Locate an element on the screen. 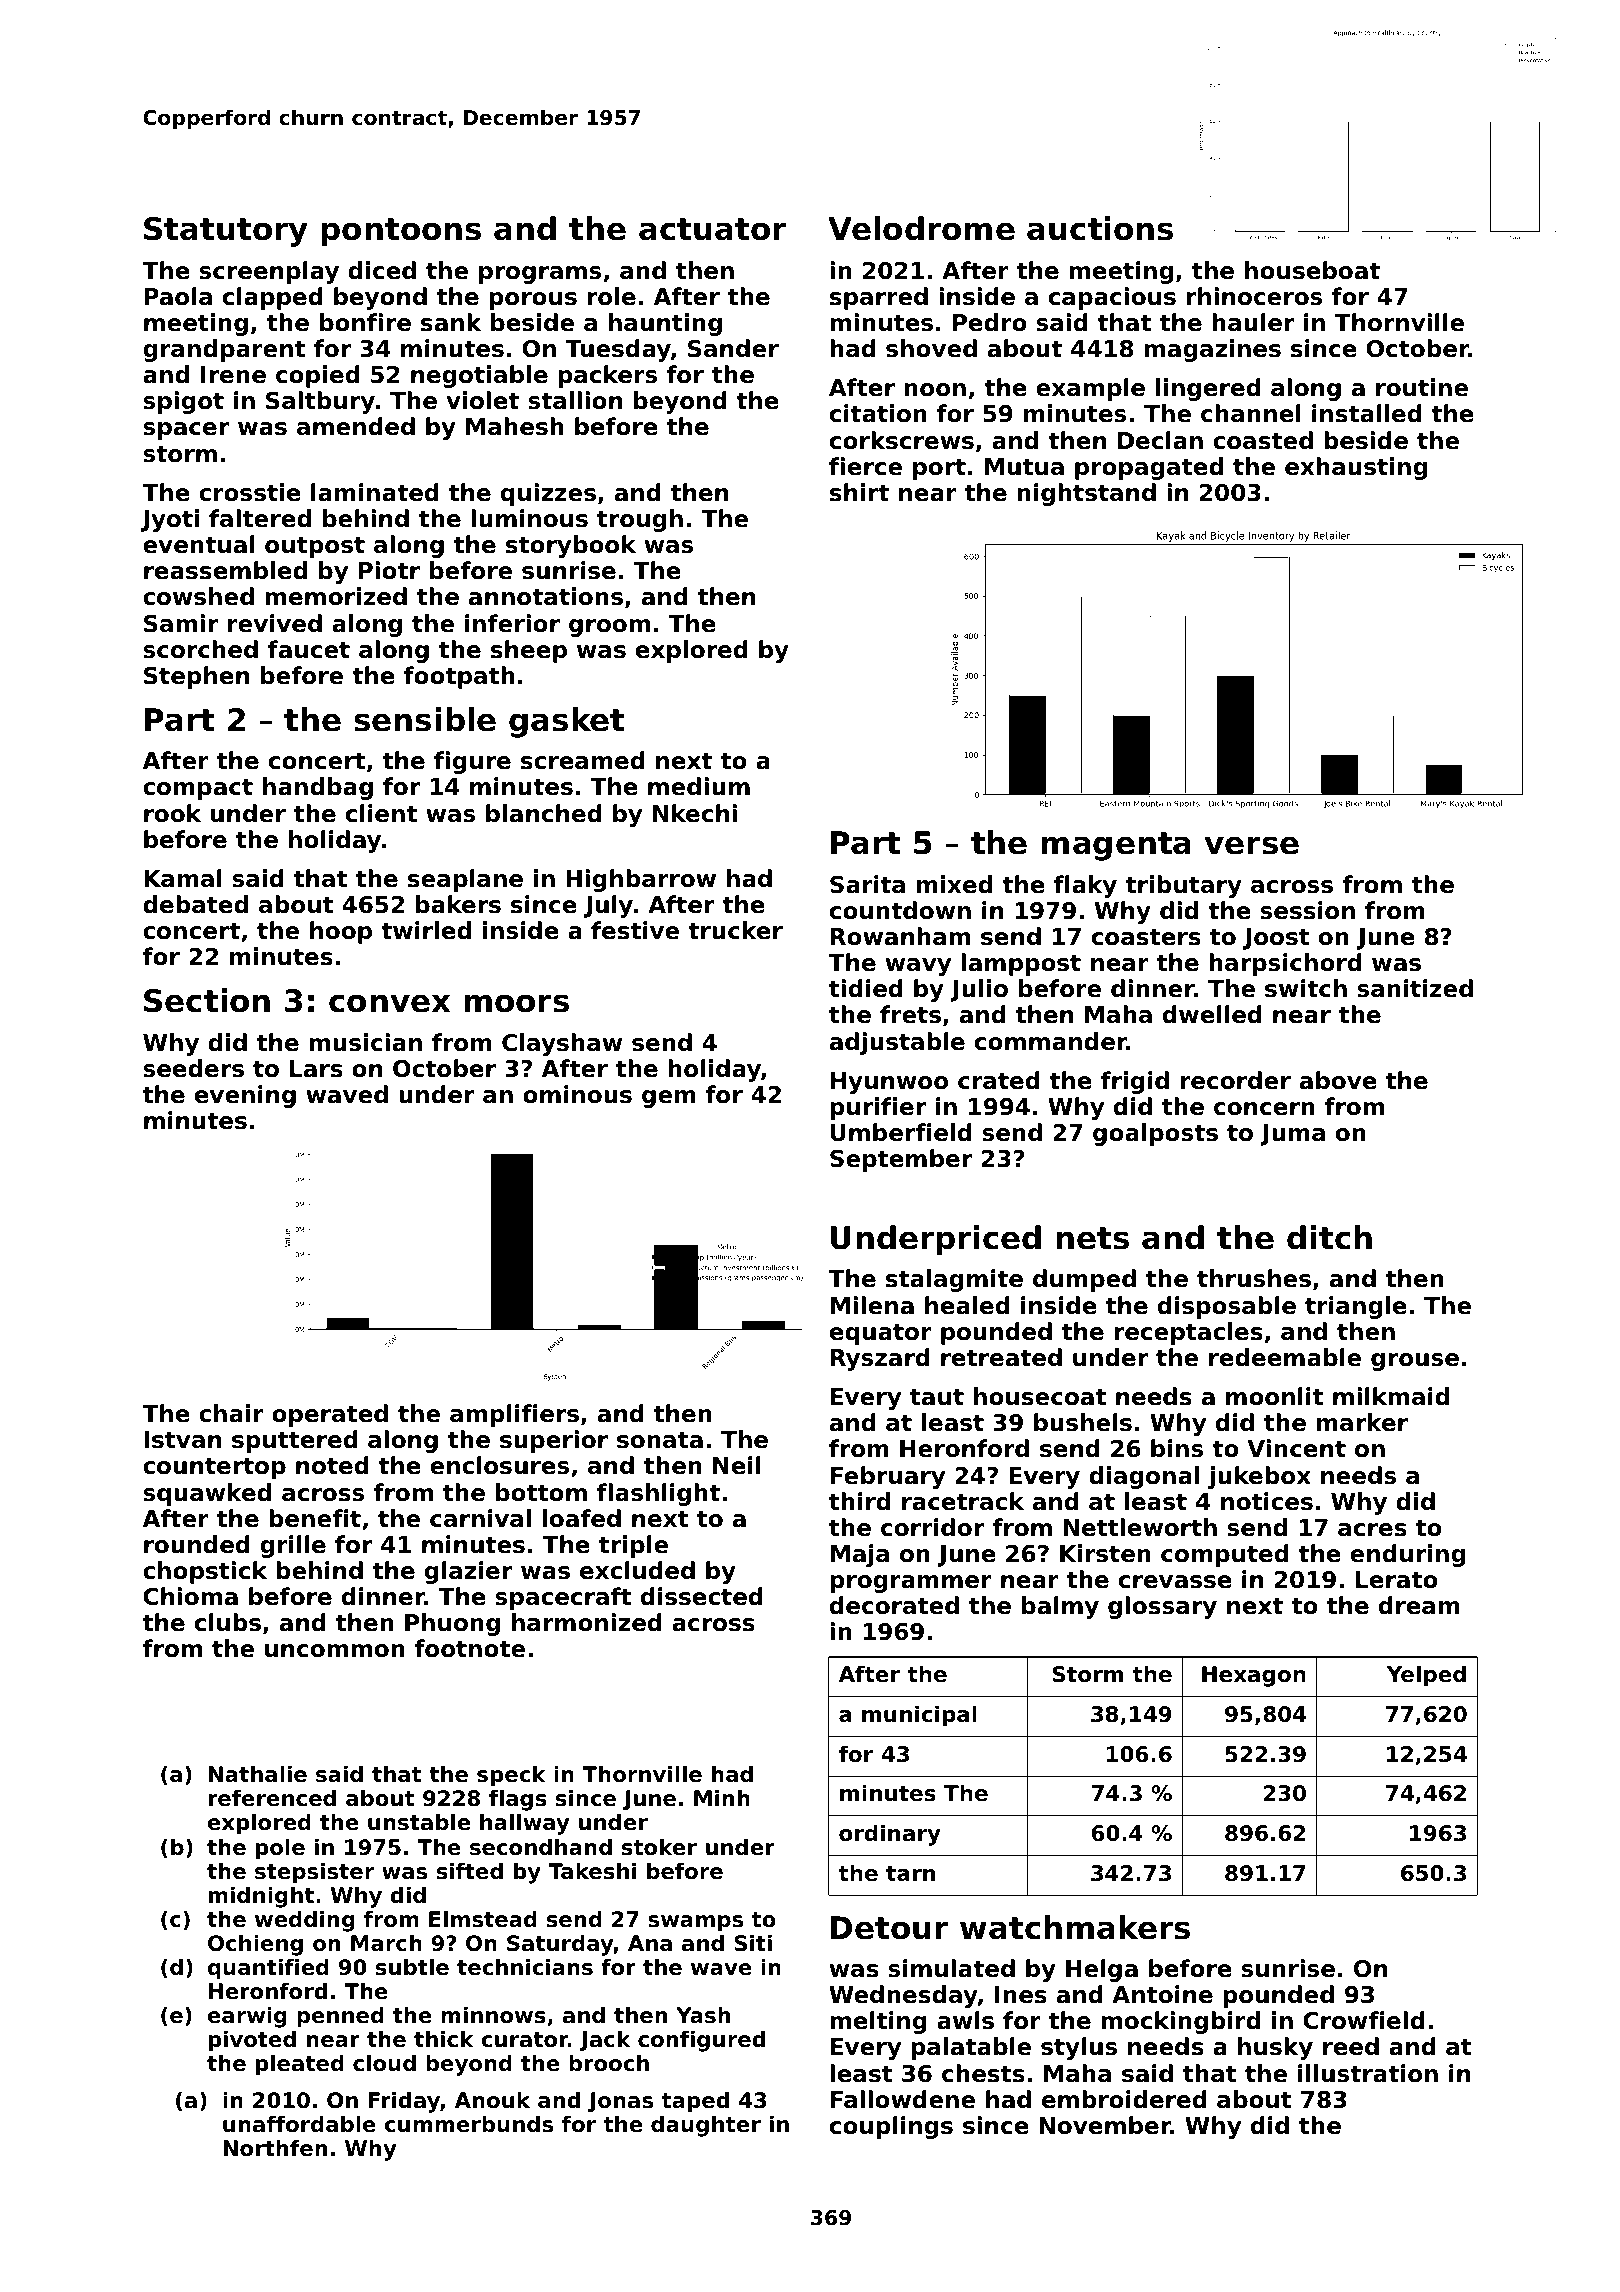 This screenshot has width=1620, height=2292. houseboat is located at coordinates (1312, 270).
